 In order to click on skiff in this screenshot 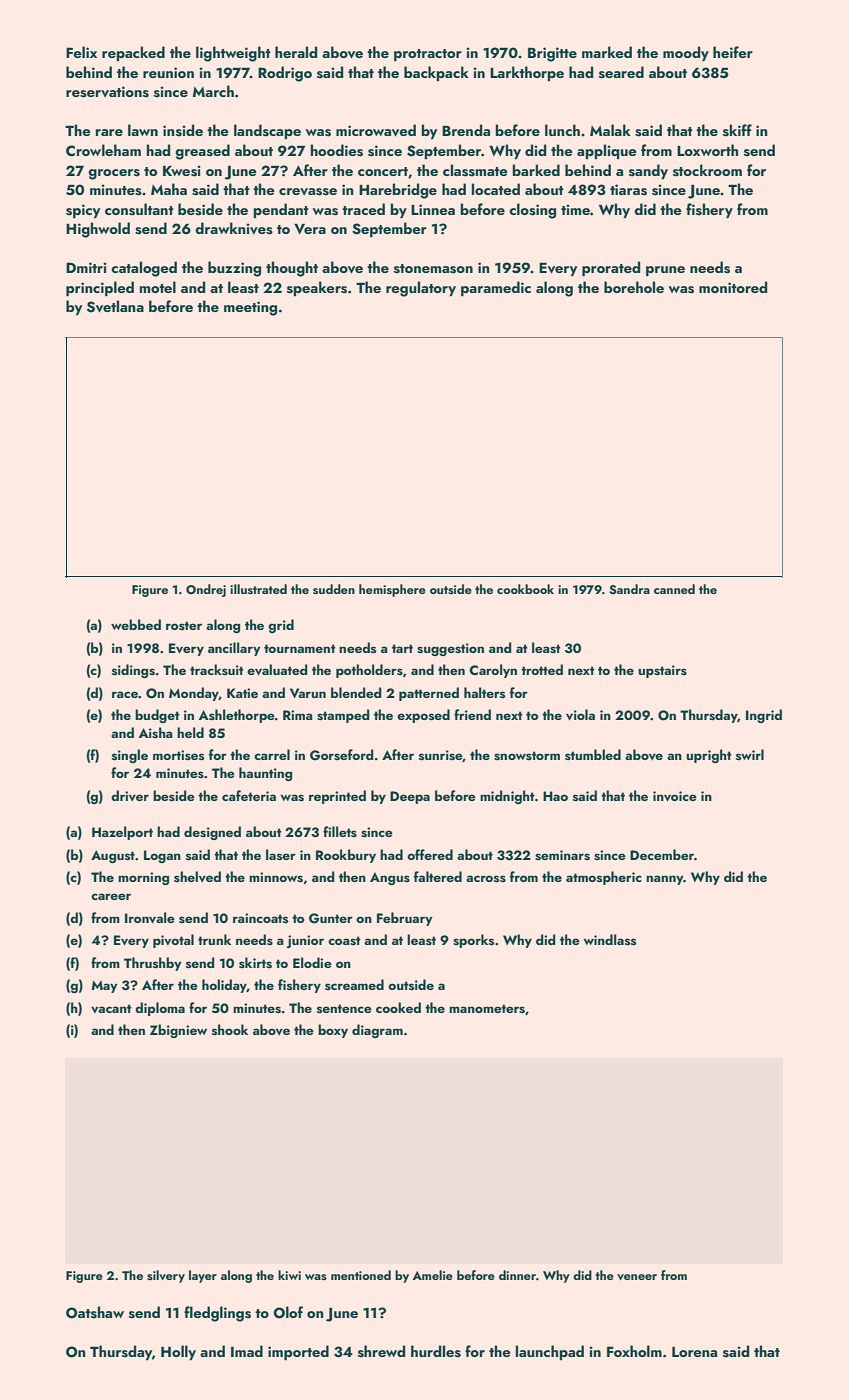, I will do `click(737, 130)`.
